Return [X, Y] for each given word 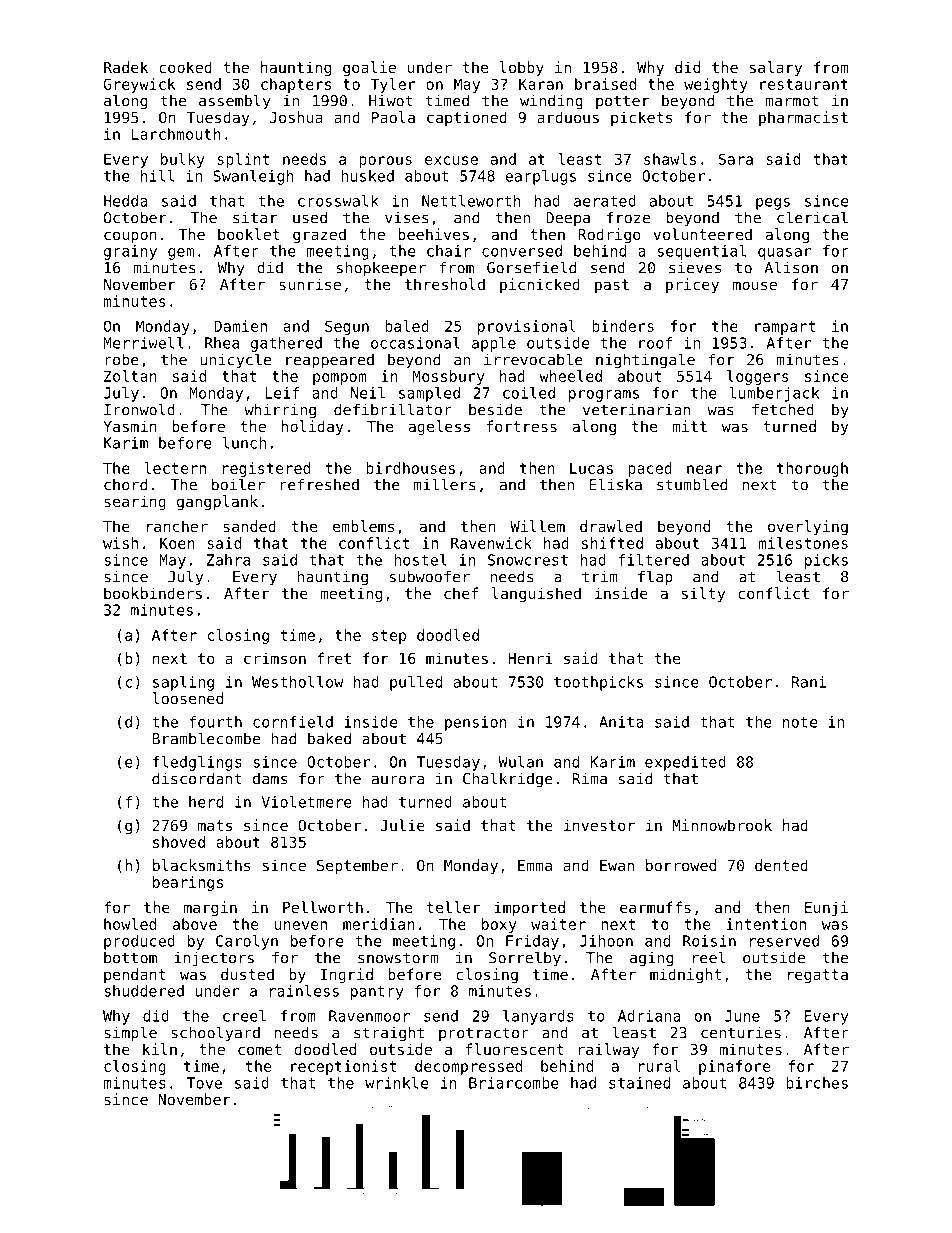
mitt [689, 426]
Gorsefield [531, 267]
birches [817, 1083]
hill [158, 176]
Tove [204, 1083]
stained [639, 1083]
